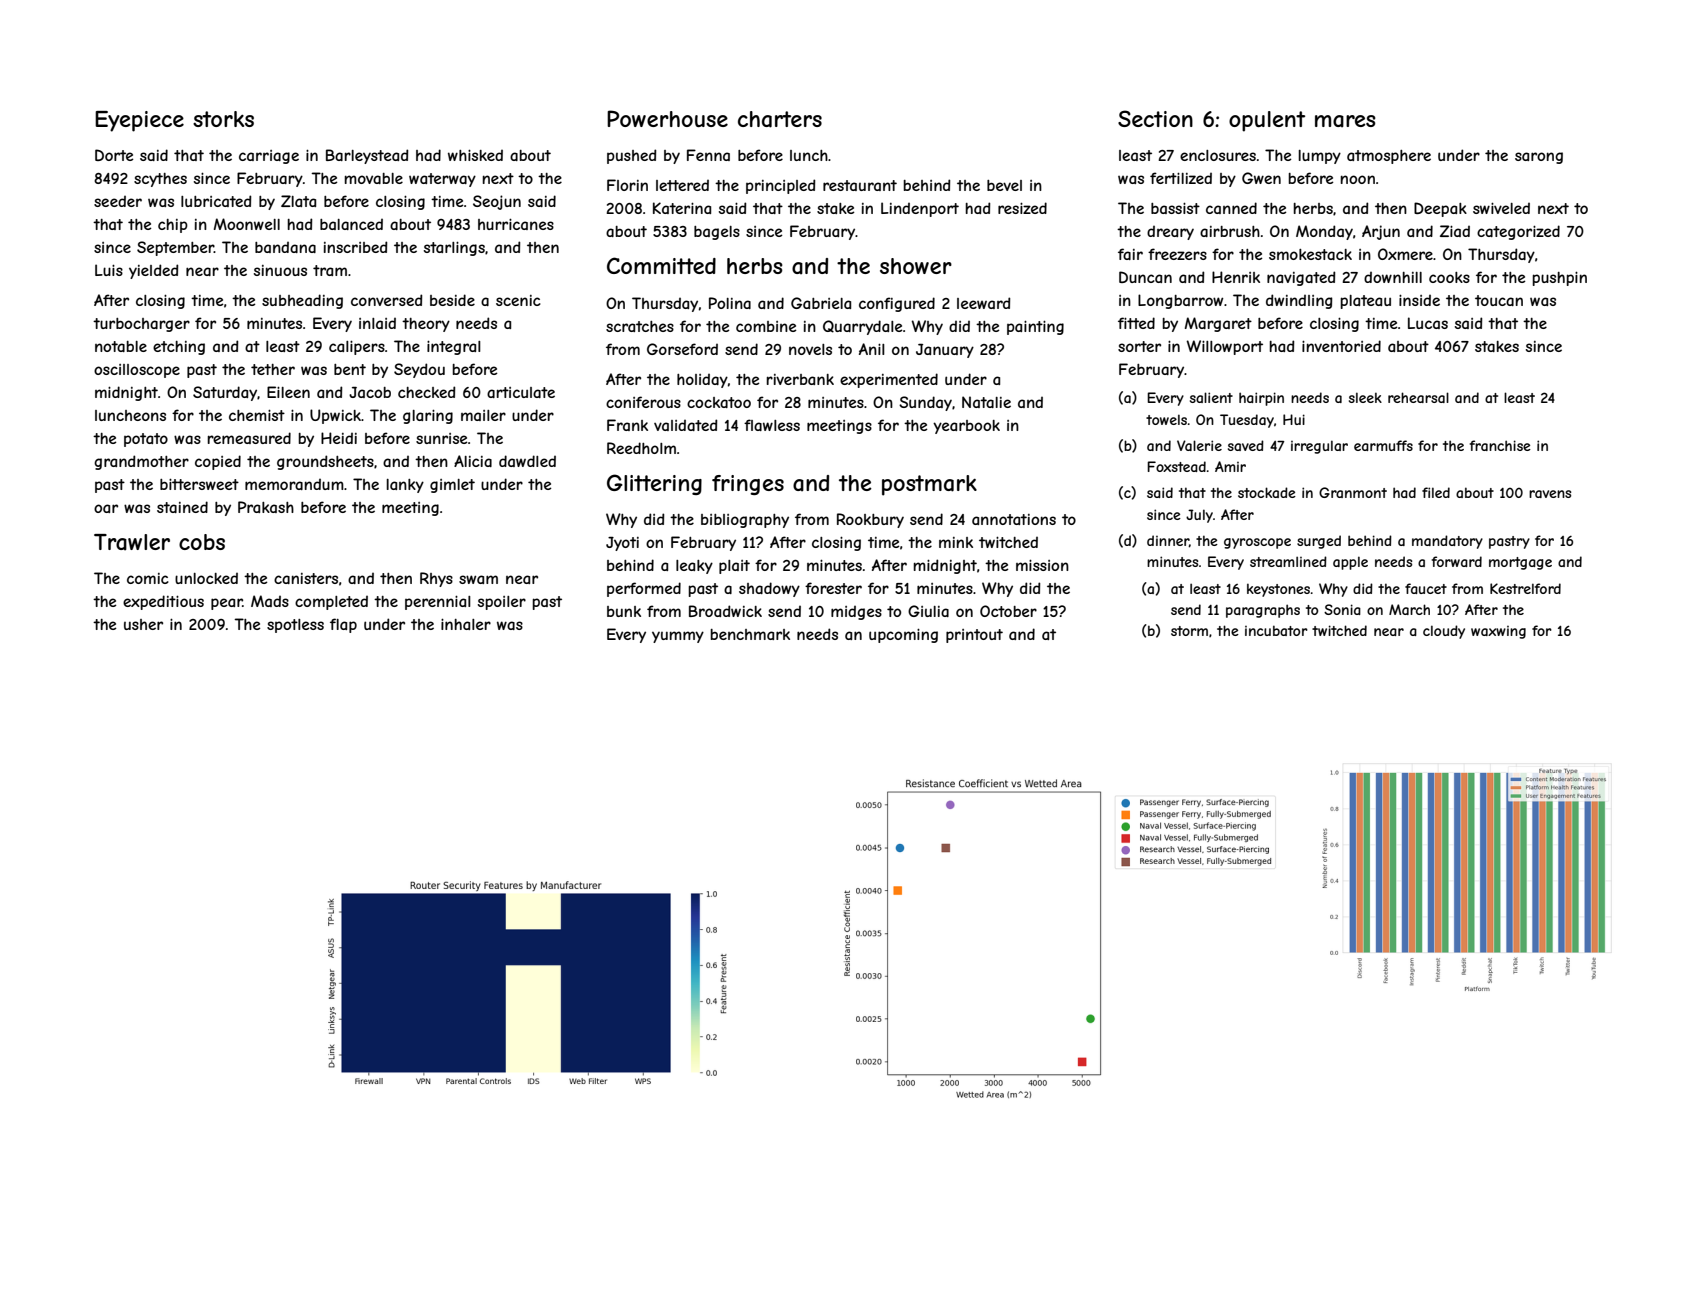 The width and height of the screenshot is (1684, 1301). What do you see at coordinates (295, 626) in the screenshot?
I see `spotless` at bounding box center [295, 626].
